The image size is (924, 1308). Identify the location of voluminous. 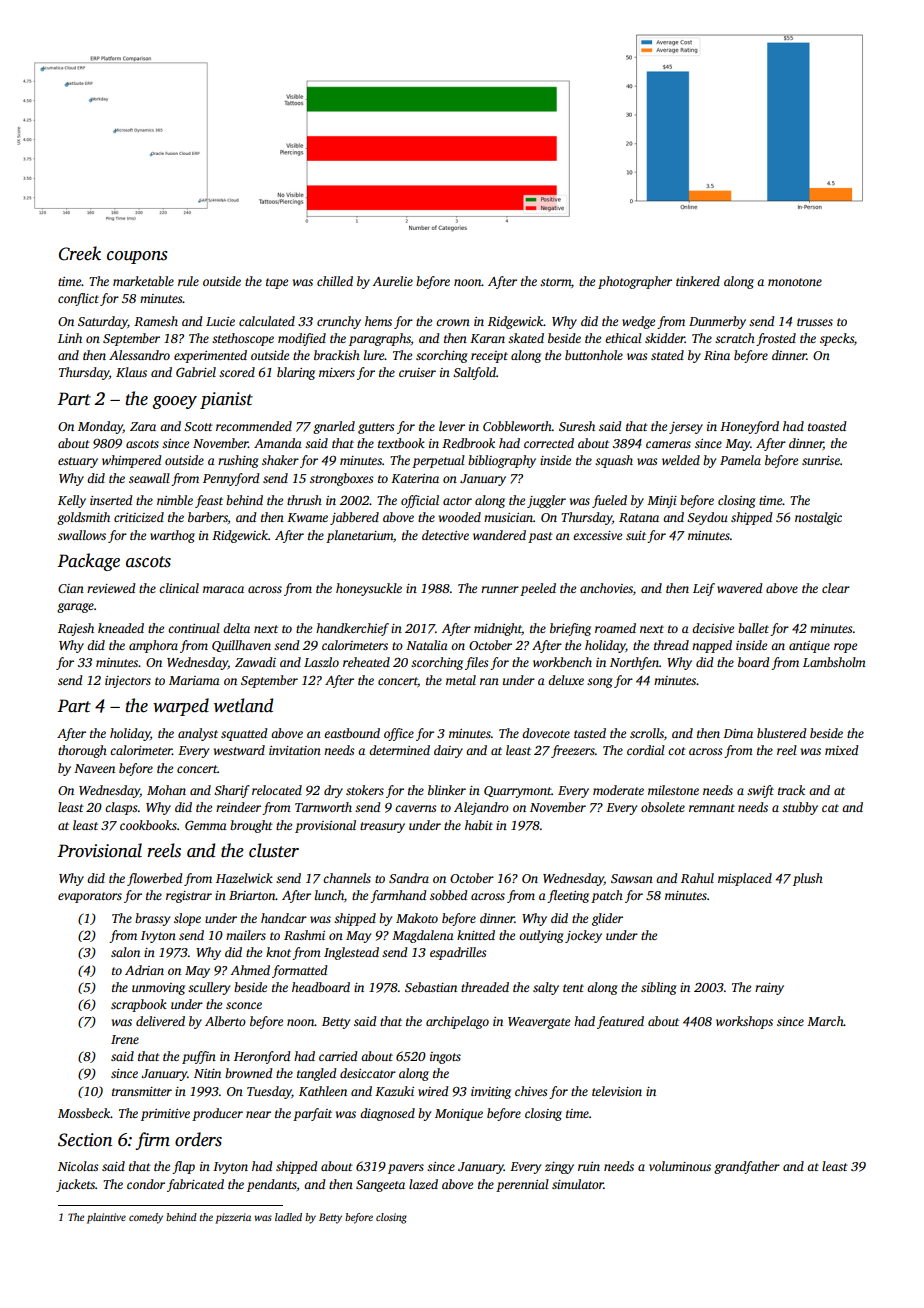
(680, 1166).
